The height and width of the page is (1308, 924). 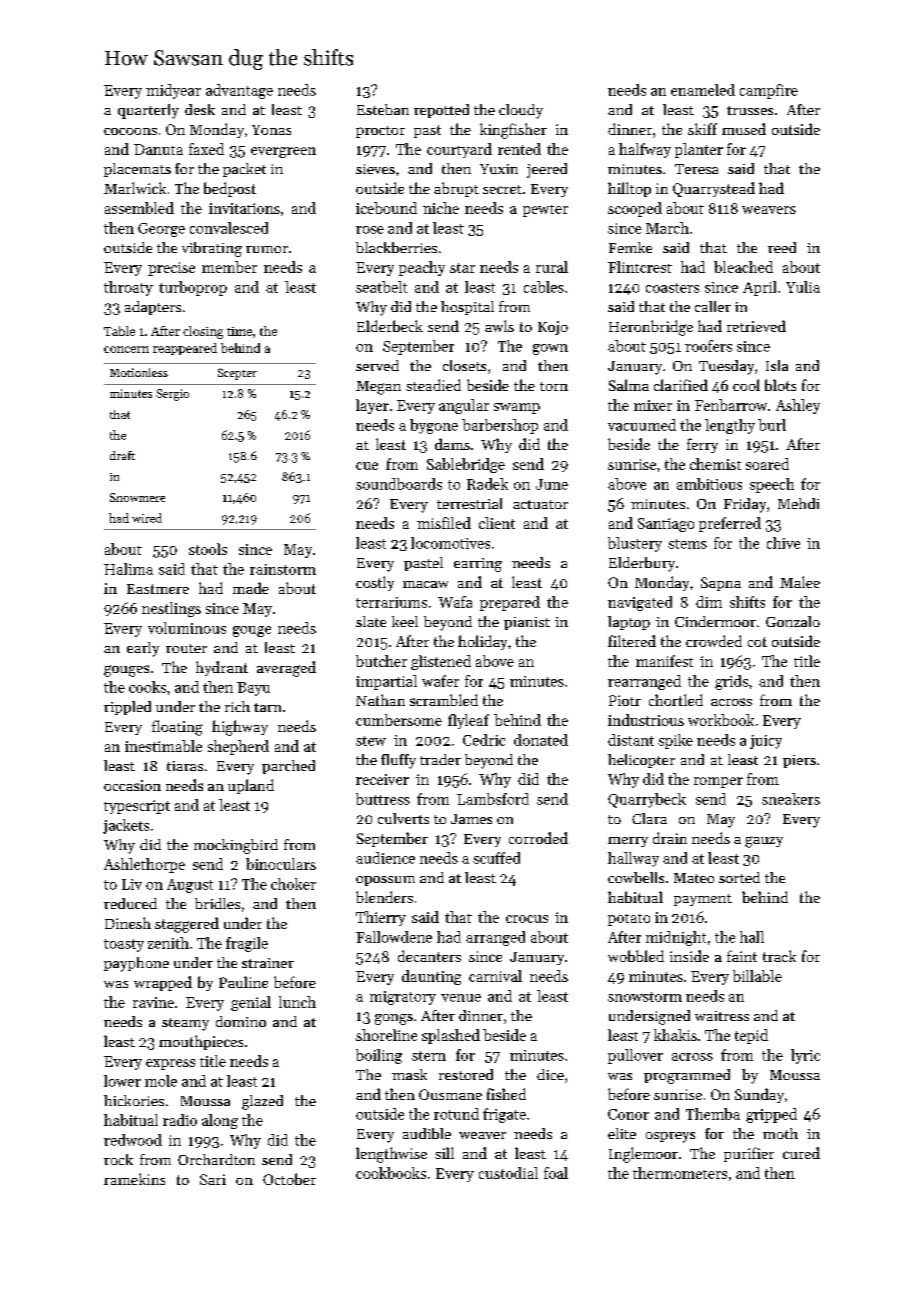 What do you see at coordinates (517, 408) in the page?
I see `swamp` at bounding box center [517, 408].
